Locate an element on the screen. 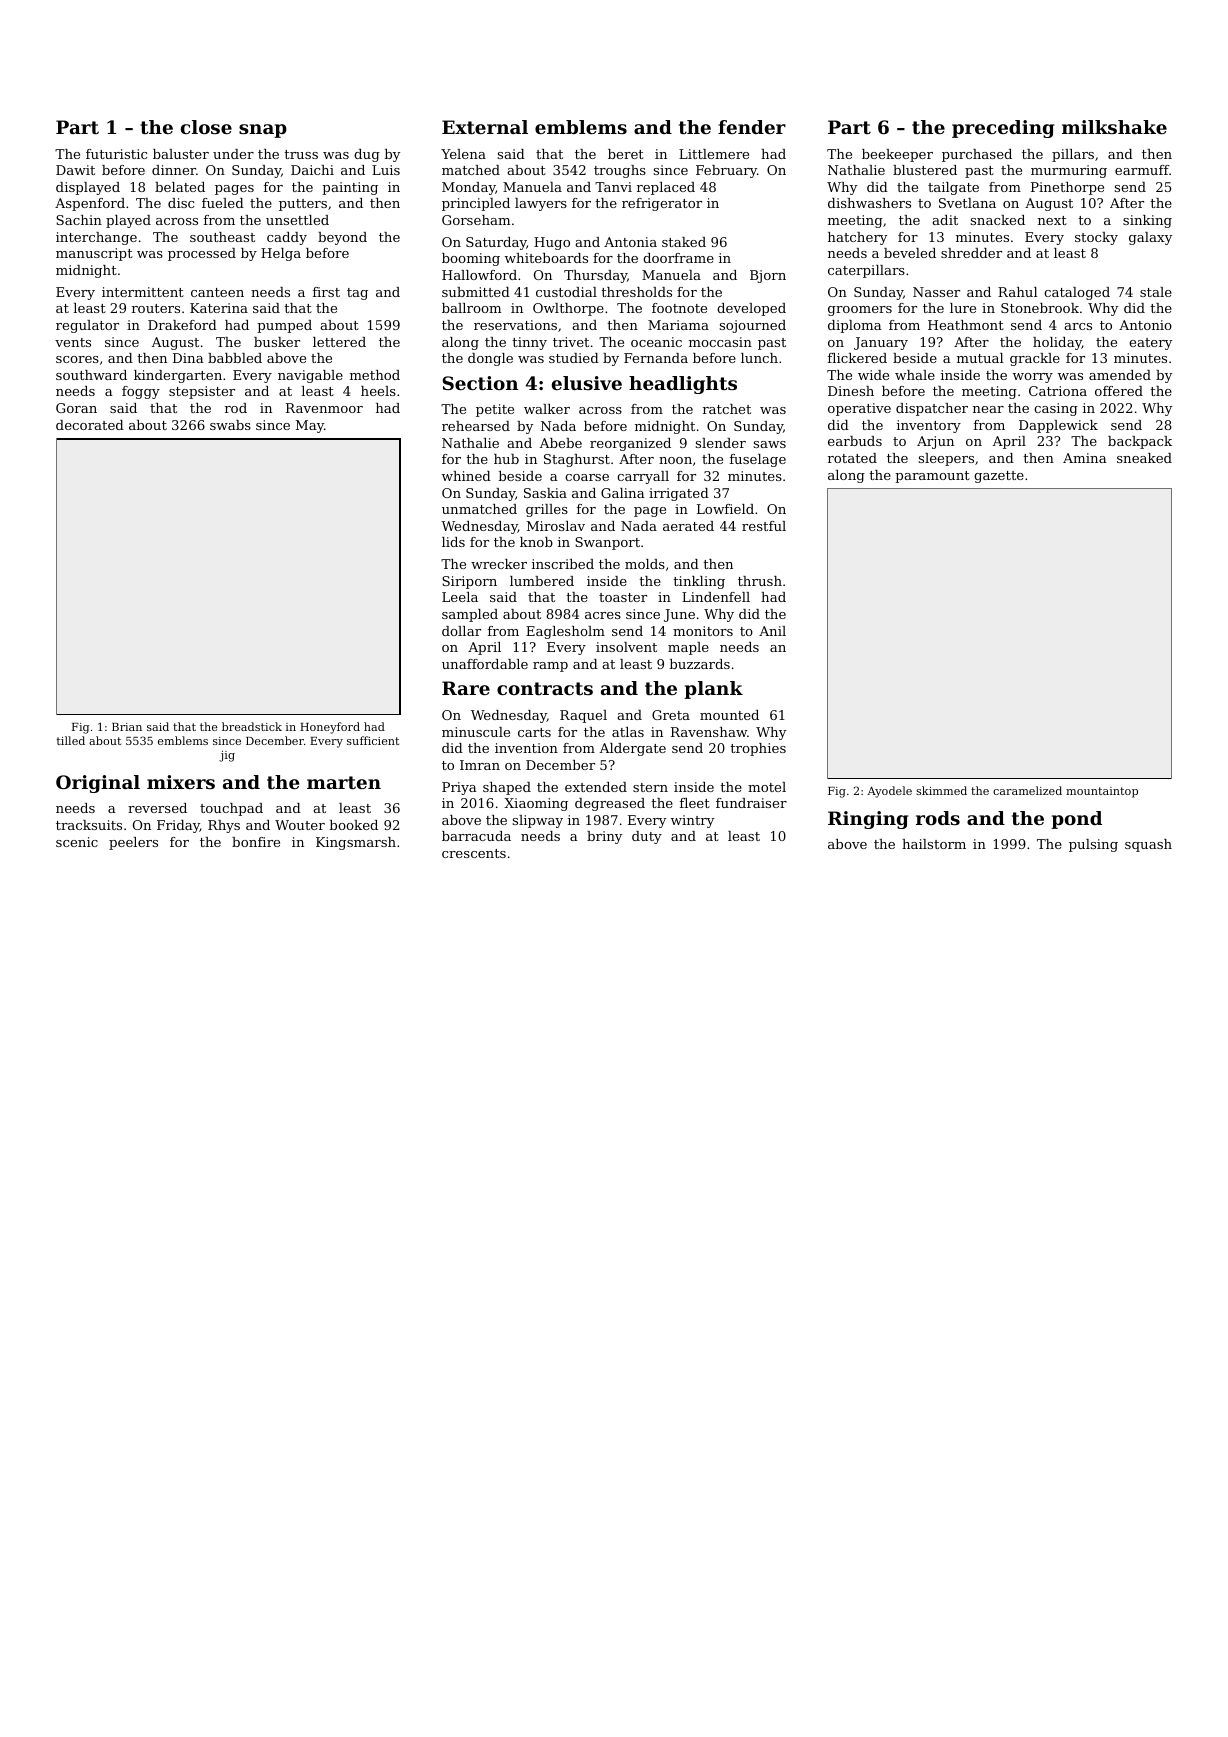  mountaintop is located at coordinates (1102, 792).
